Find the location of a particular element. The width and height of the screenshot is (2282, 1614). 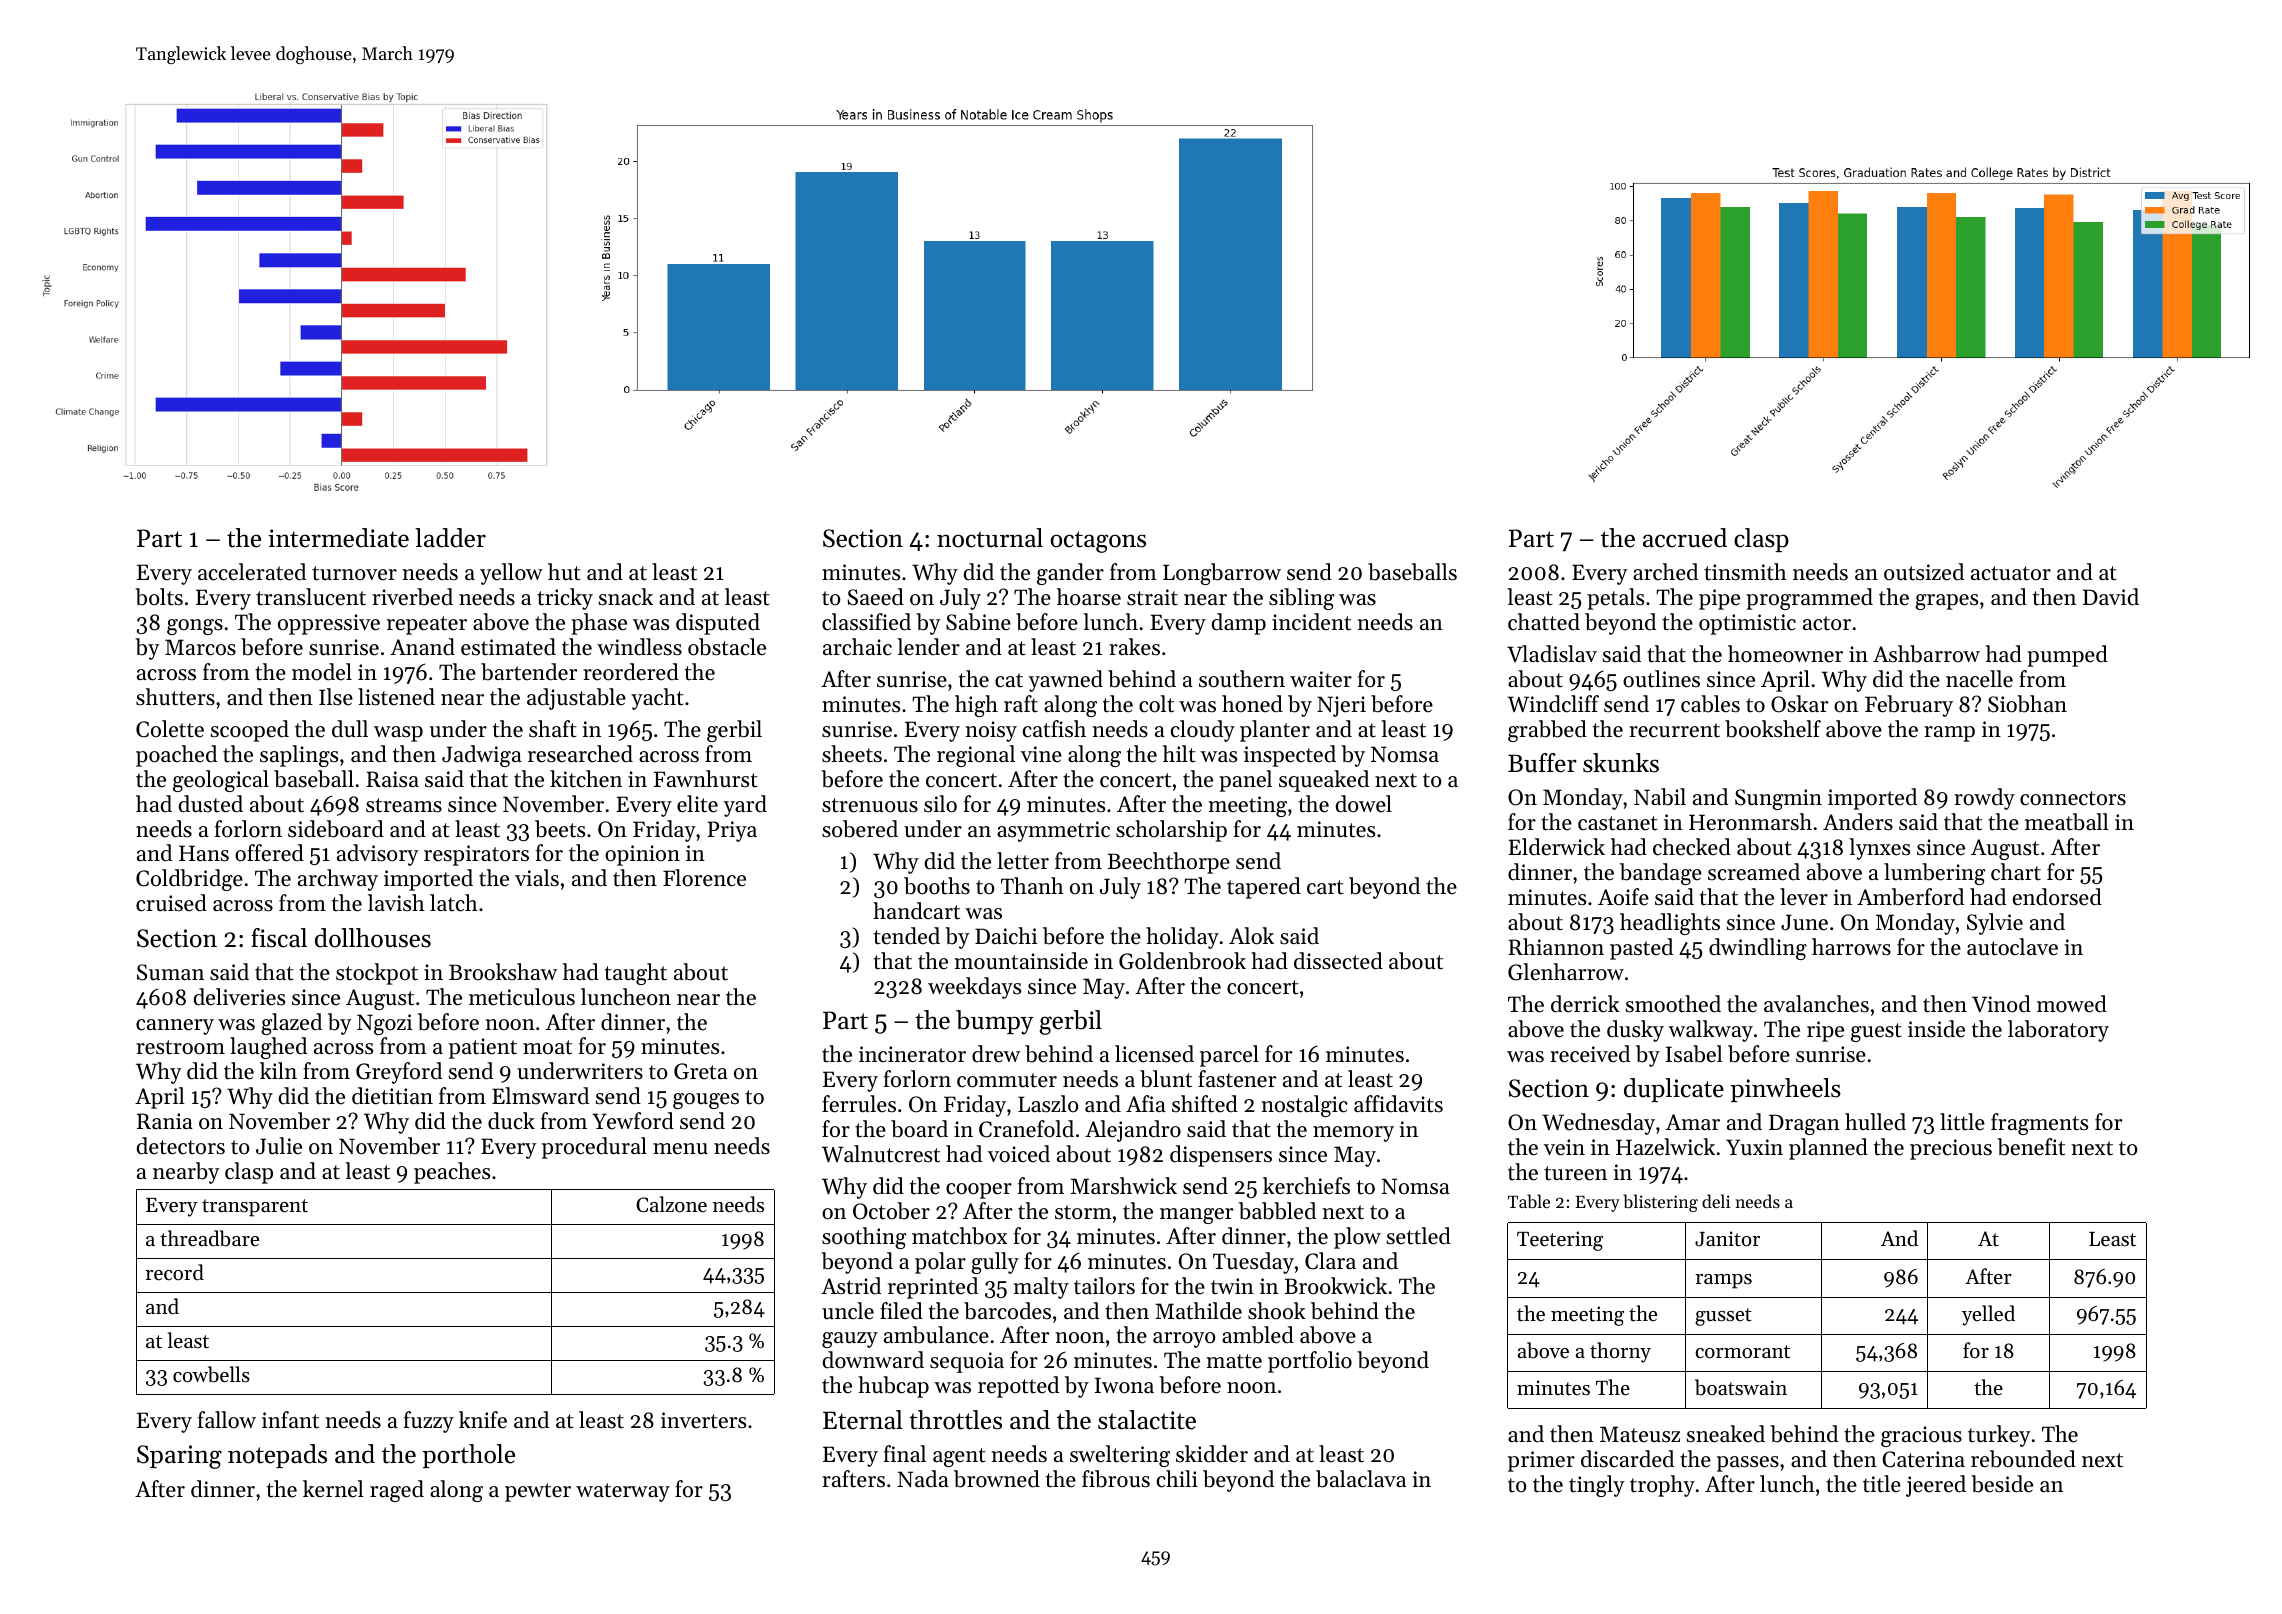

dwindling is located at coordinates (1758, 949).
